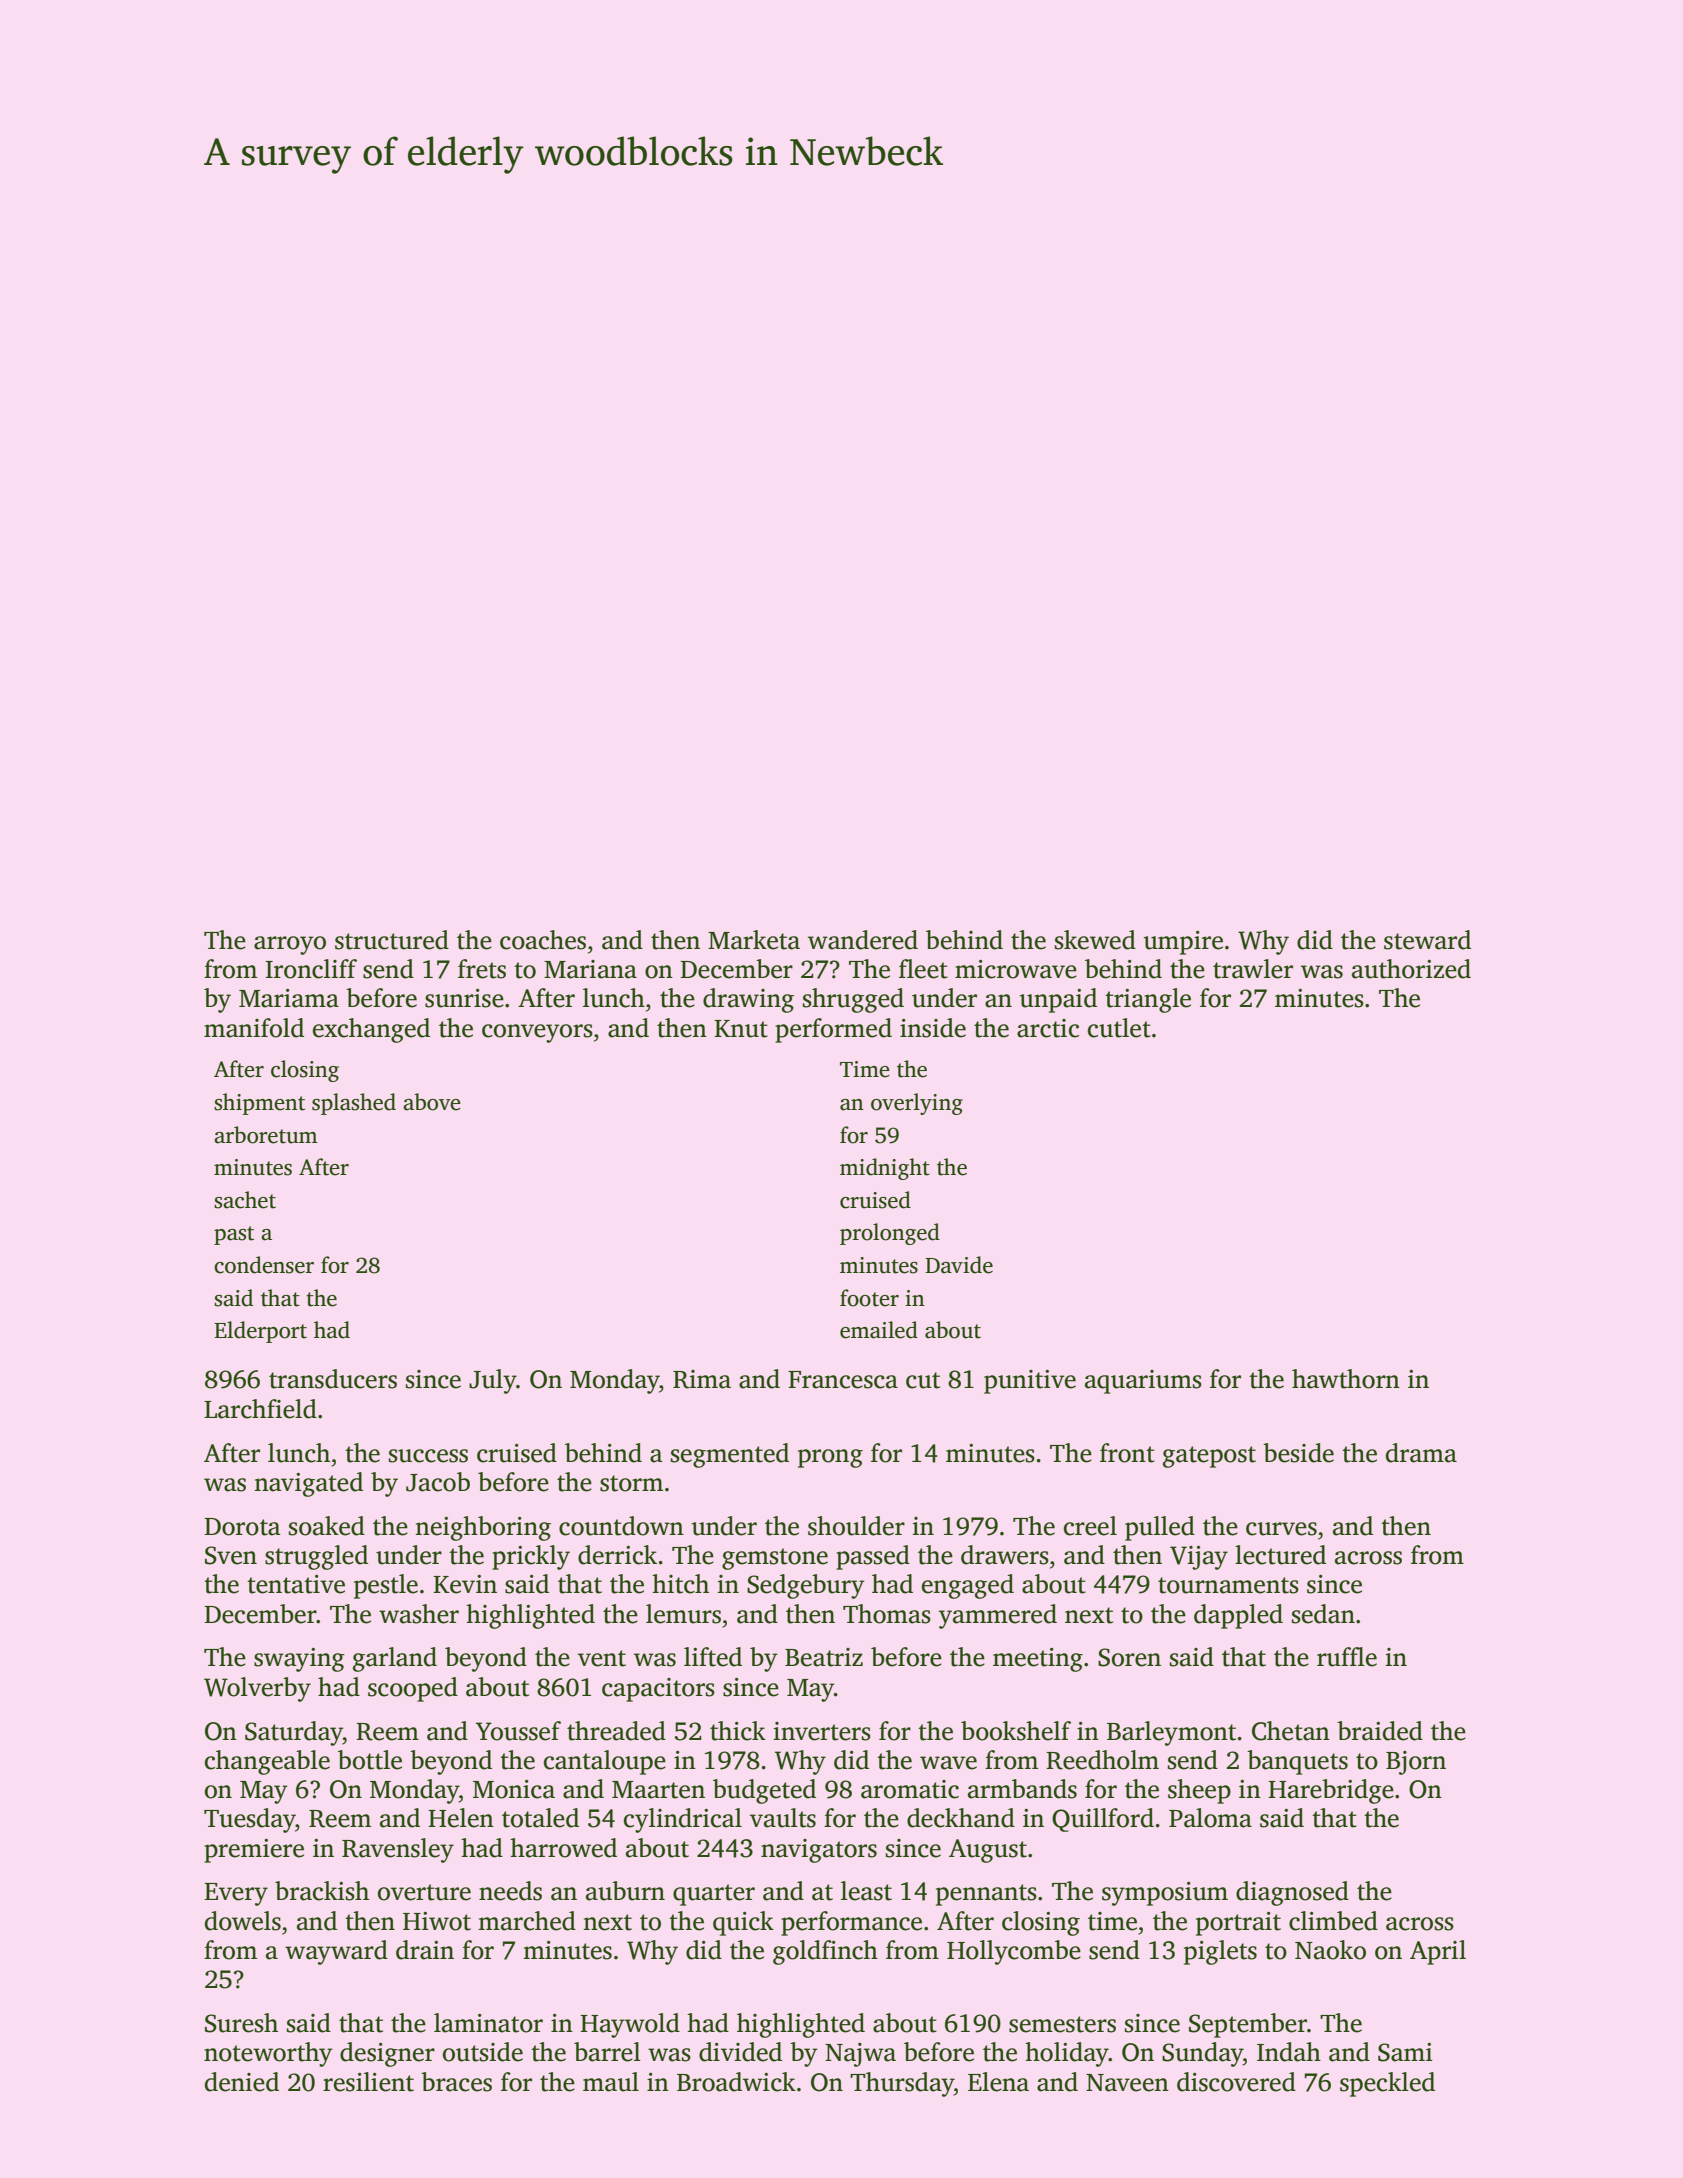 The width and height of the page is (1683, 2178). What do you see at coordinates (1127, 2083) in the page?
I see `Naveen` at bounding box center [1127, 2083].
